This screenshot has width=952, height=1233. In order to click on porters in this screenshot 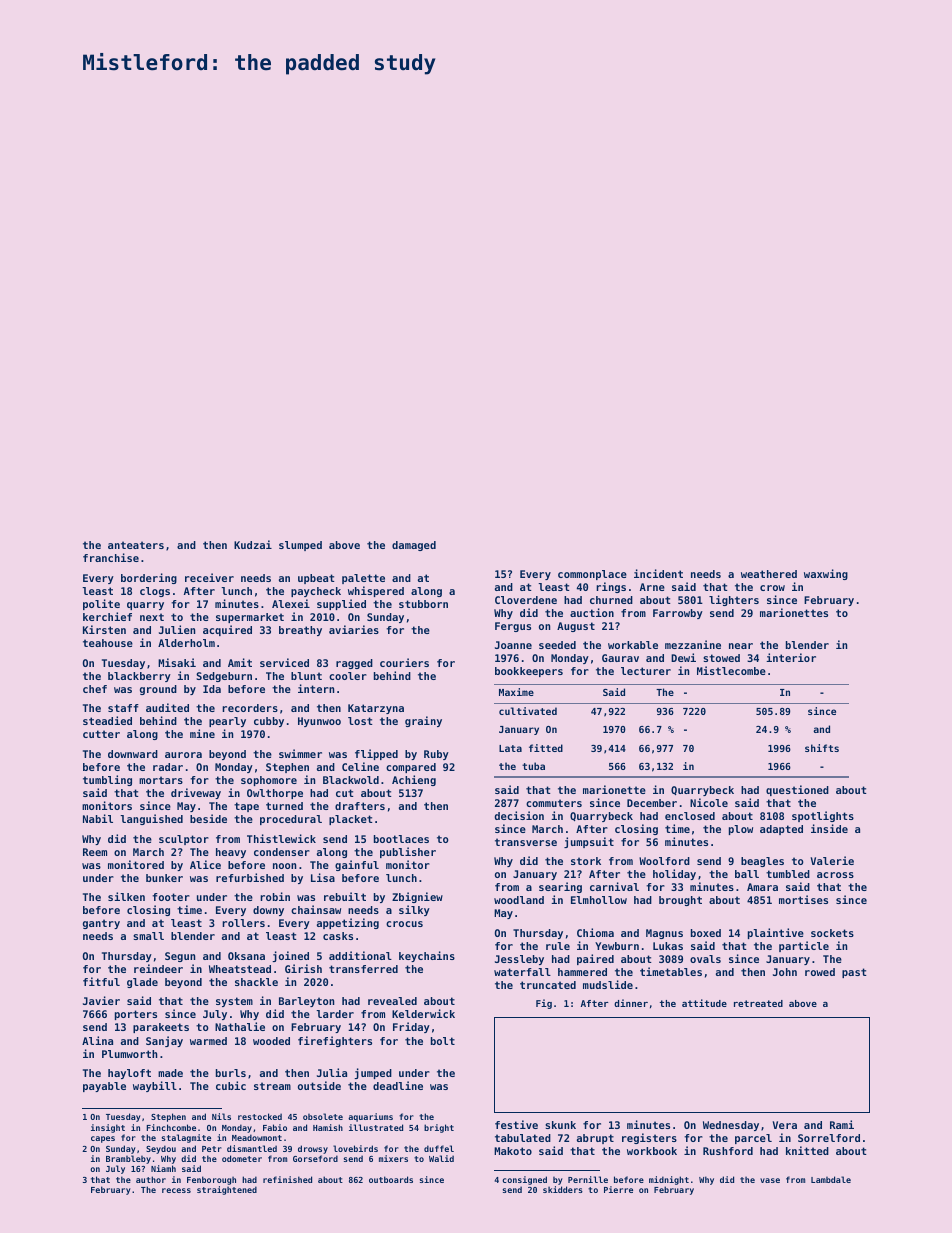, I will do `click(136, 1015)`.
